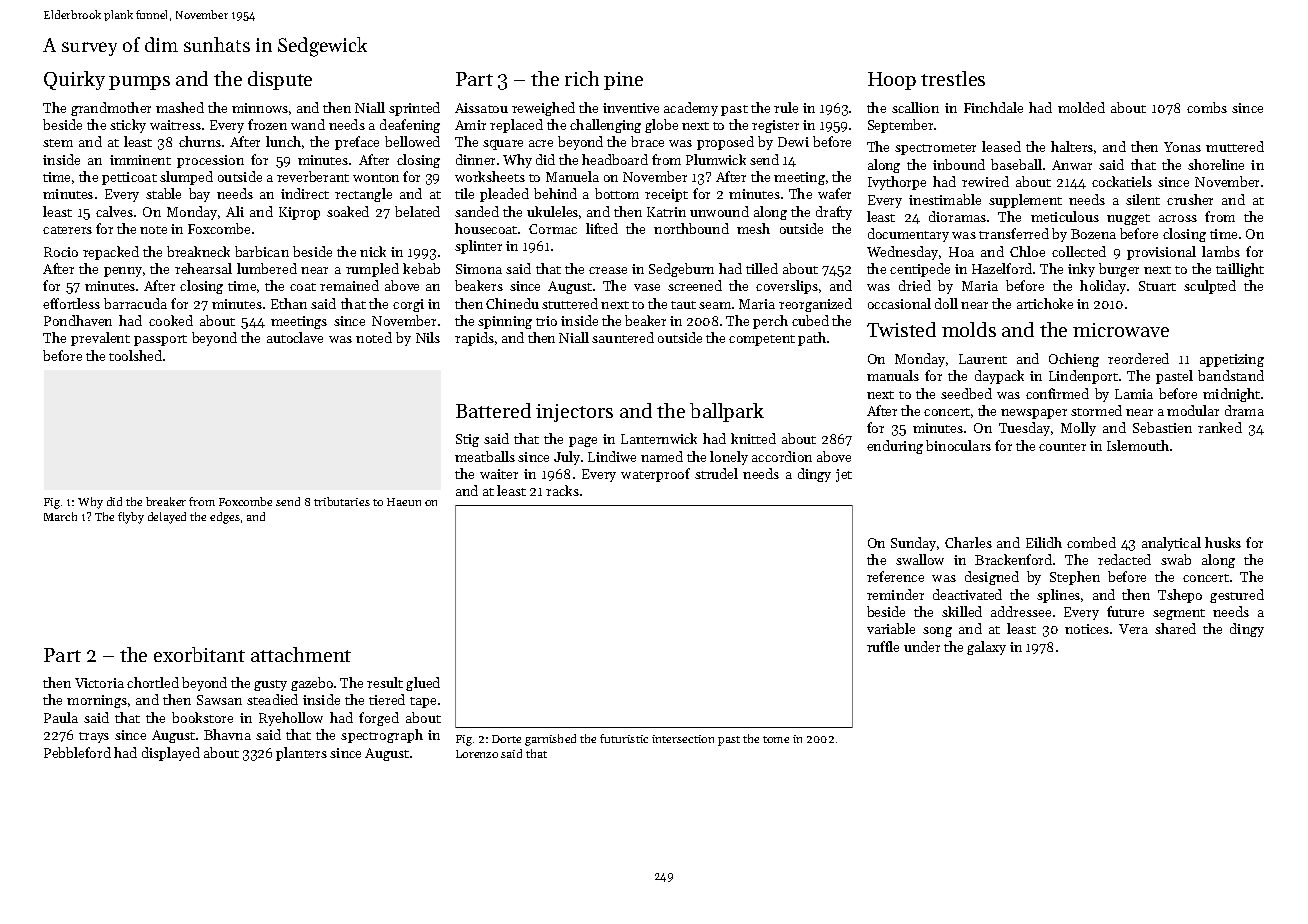  Describe the element at coordinates (683, 739) in the document. I see `intersection` at that location.
